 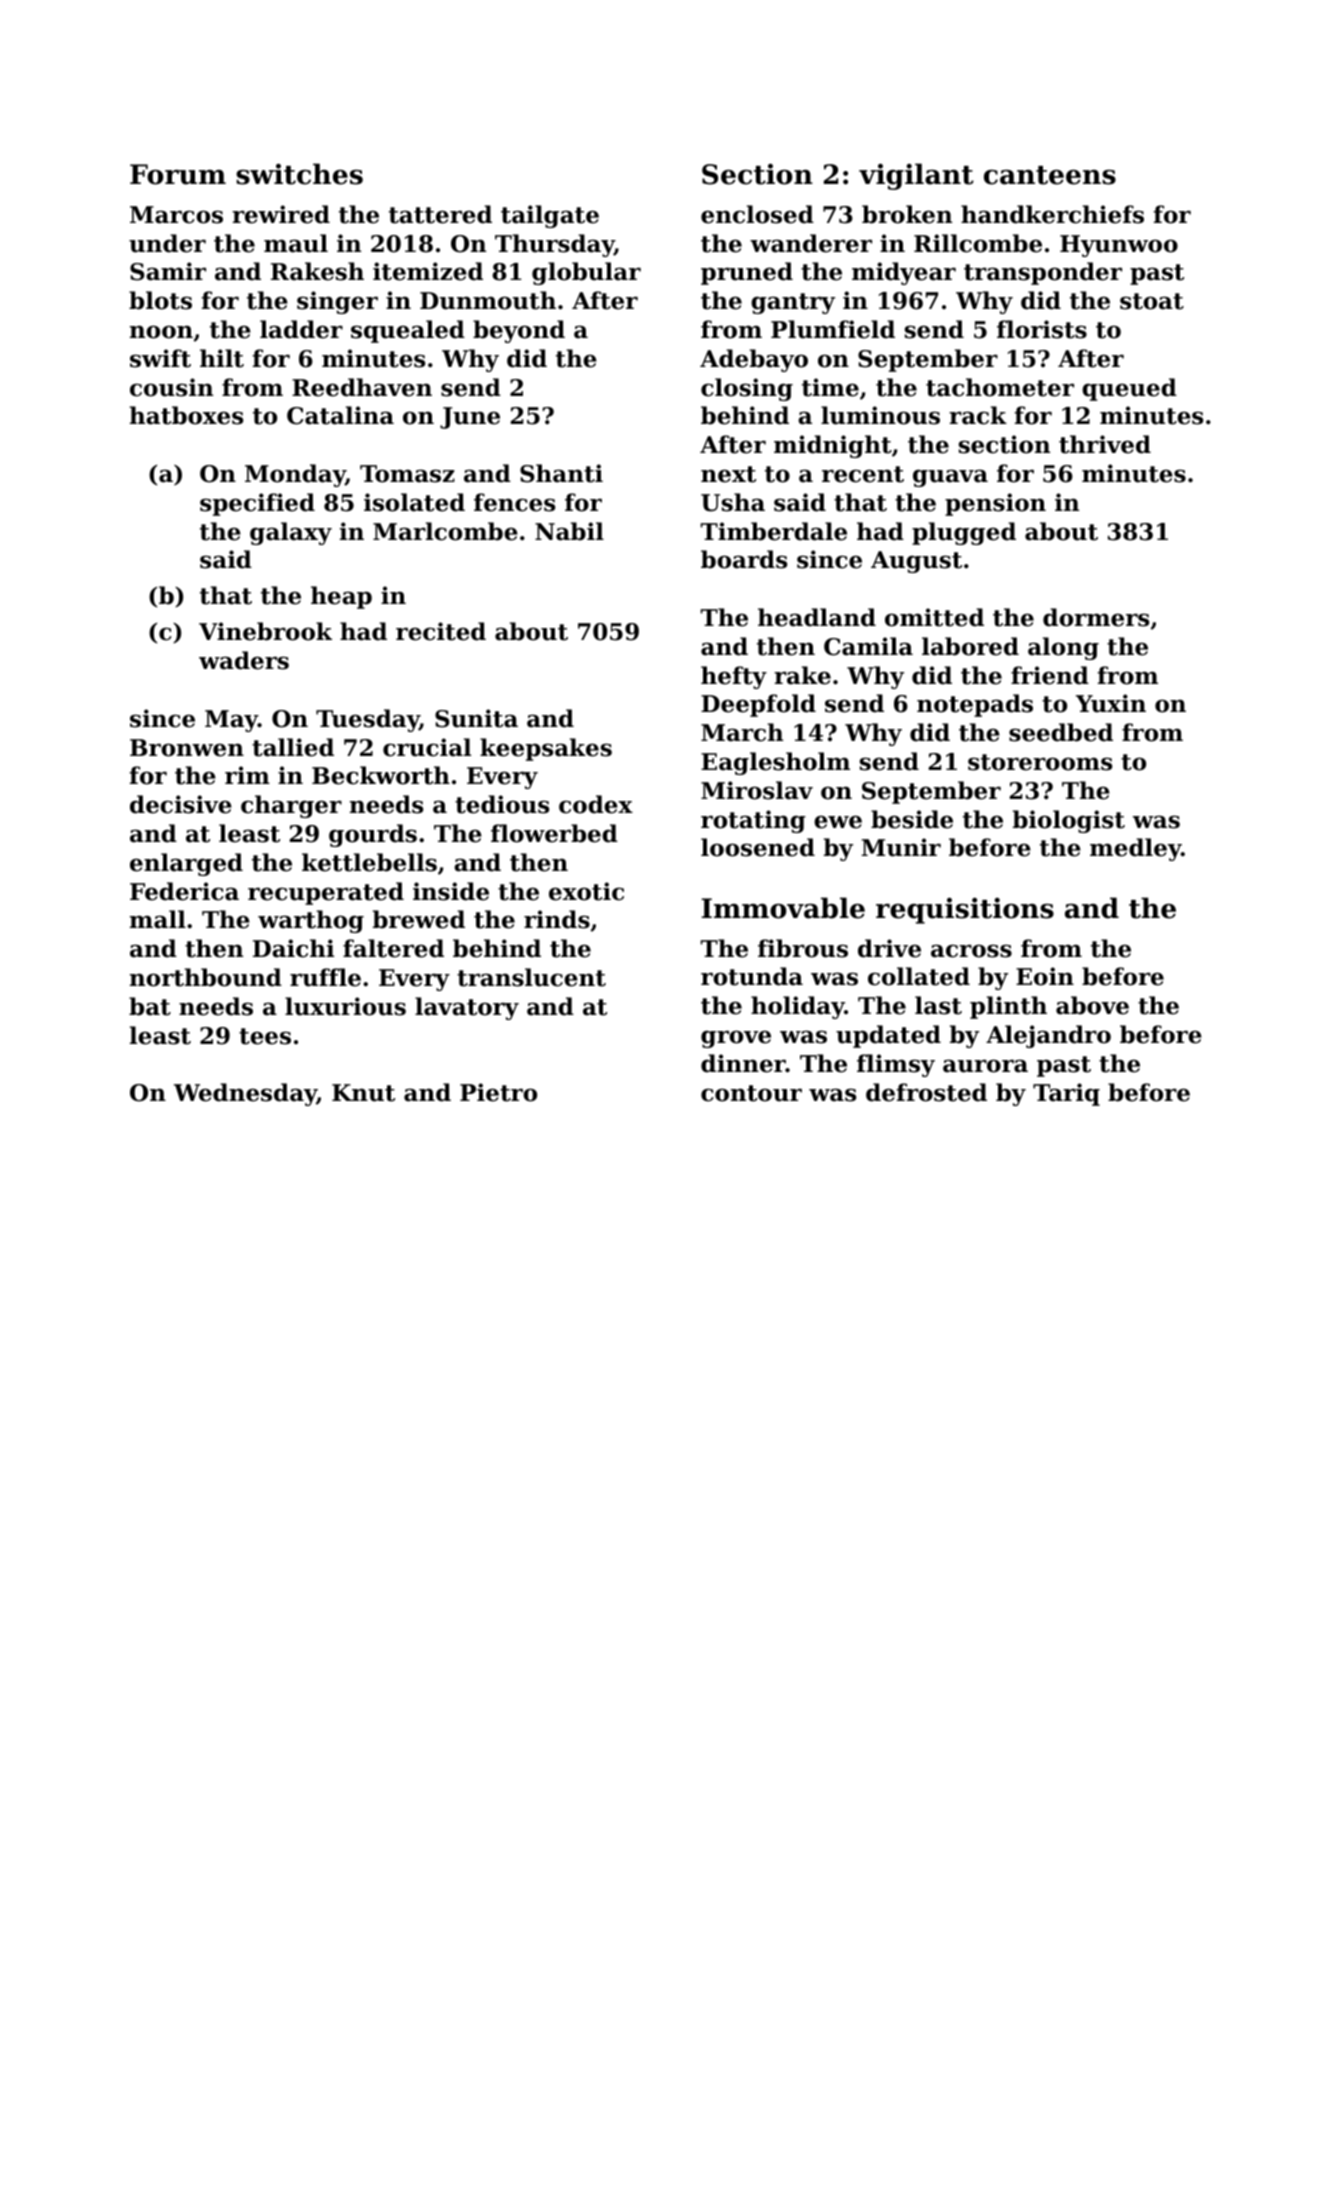 I want to click on mall, so click(x=158, y=919).
